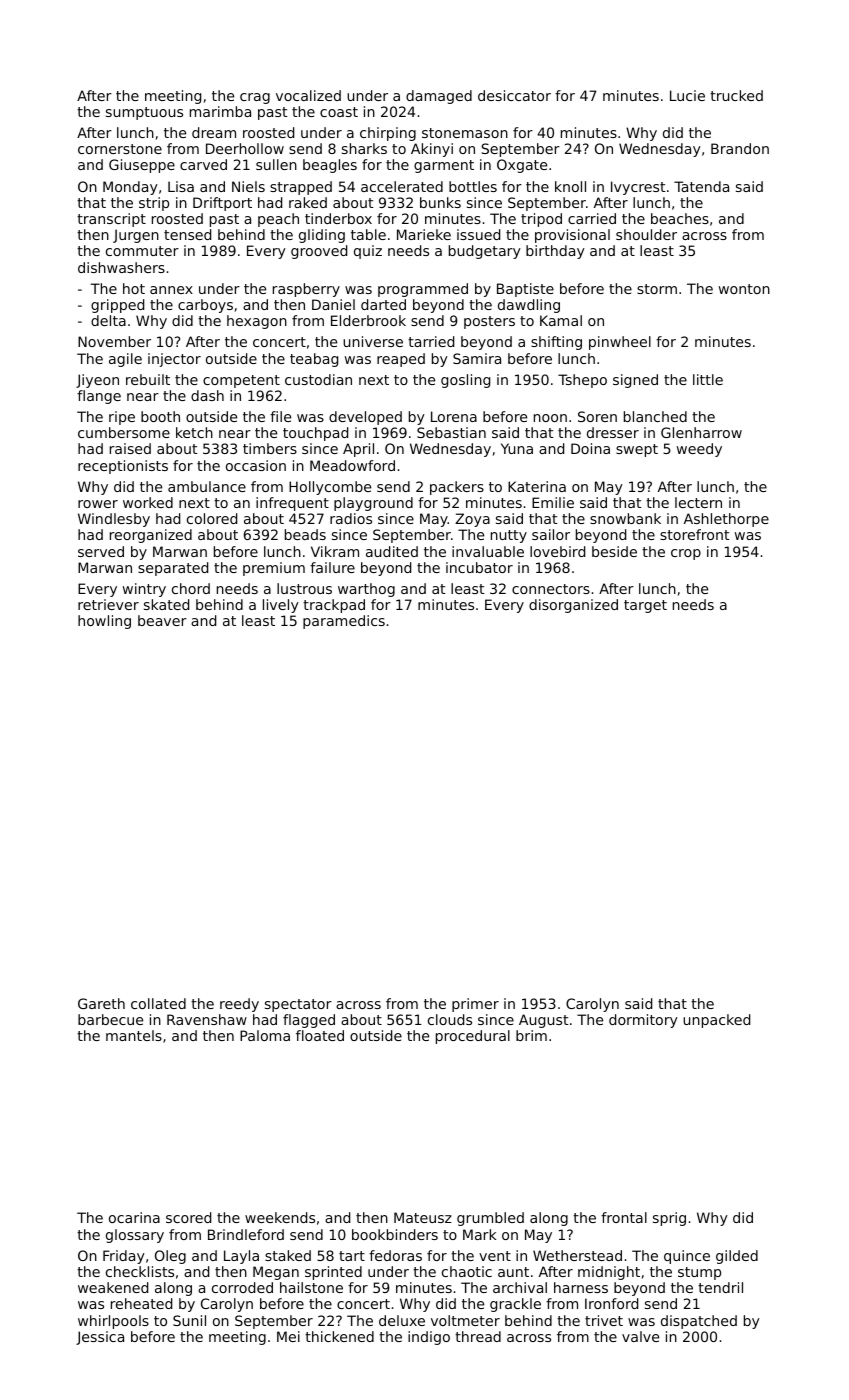 The width and height of the image is (849, 1400). I want to click on trucked, so click(736, 95).
